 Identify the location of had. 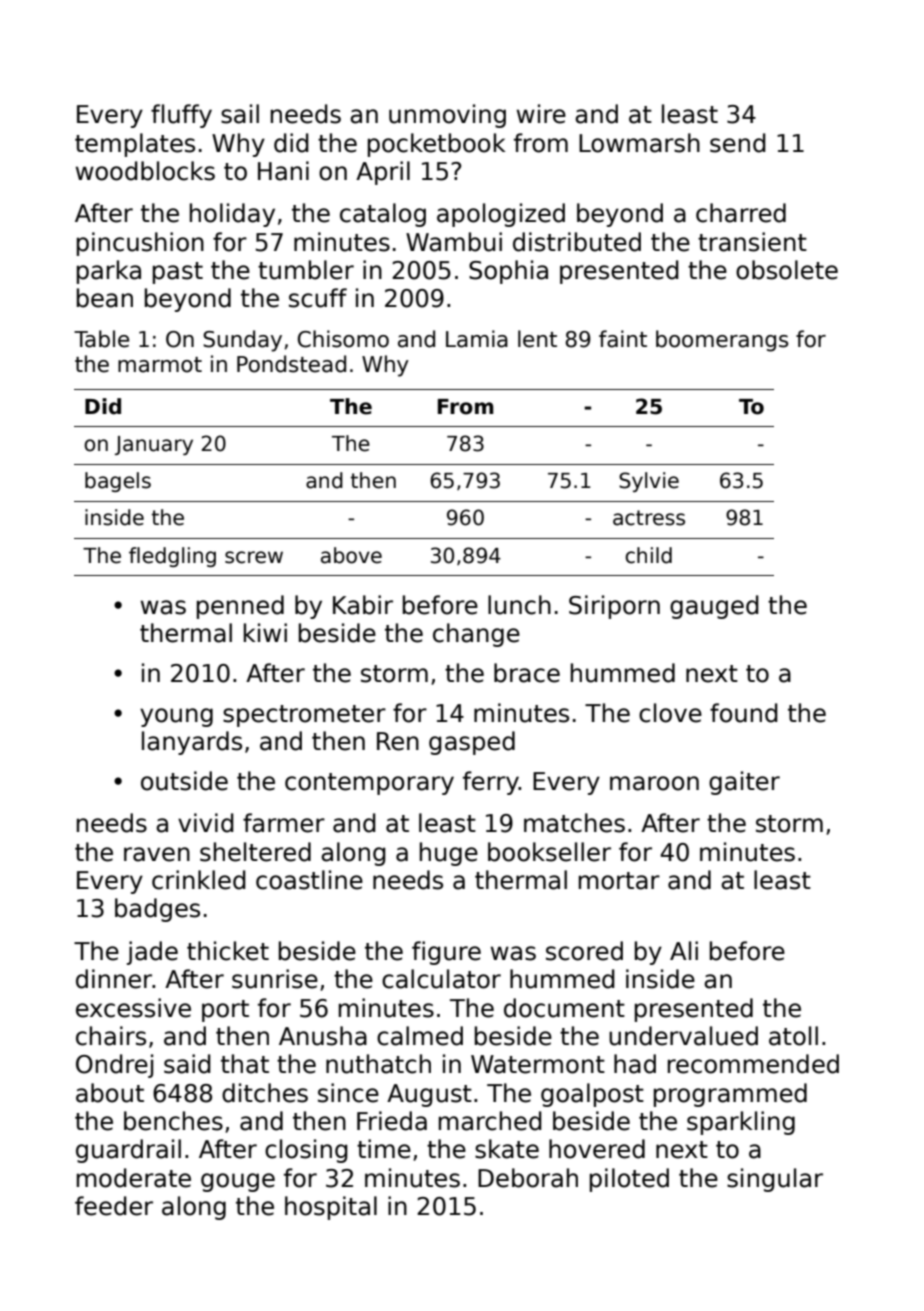
(635, 1064).
